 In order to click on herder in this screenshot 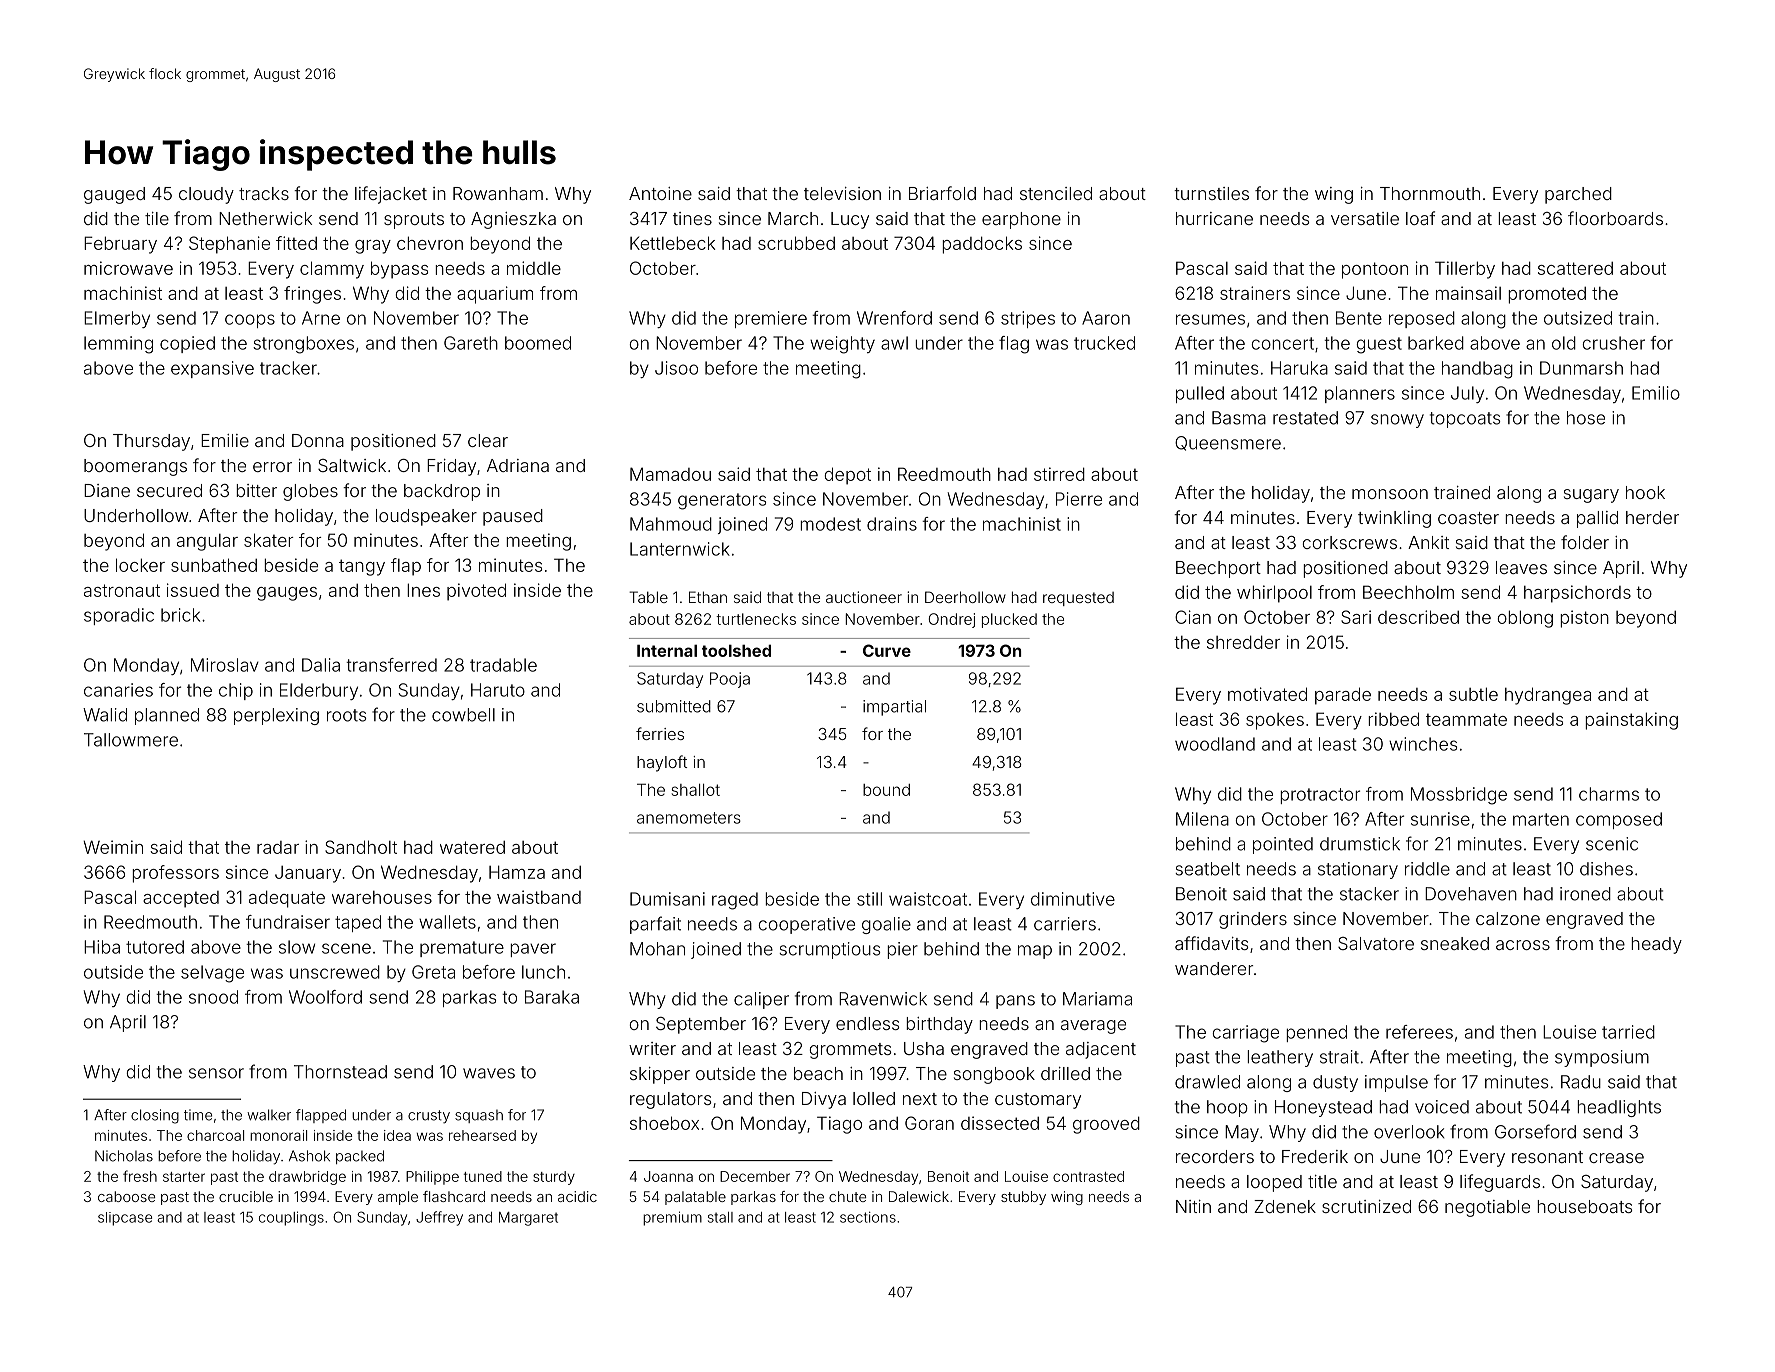, I will do `click(1652, 517)`.
